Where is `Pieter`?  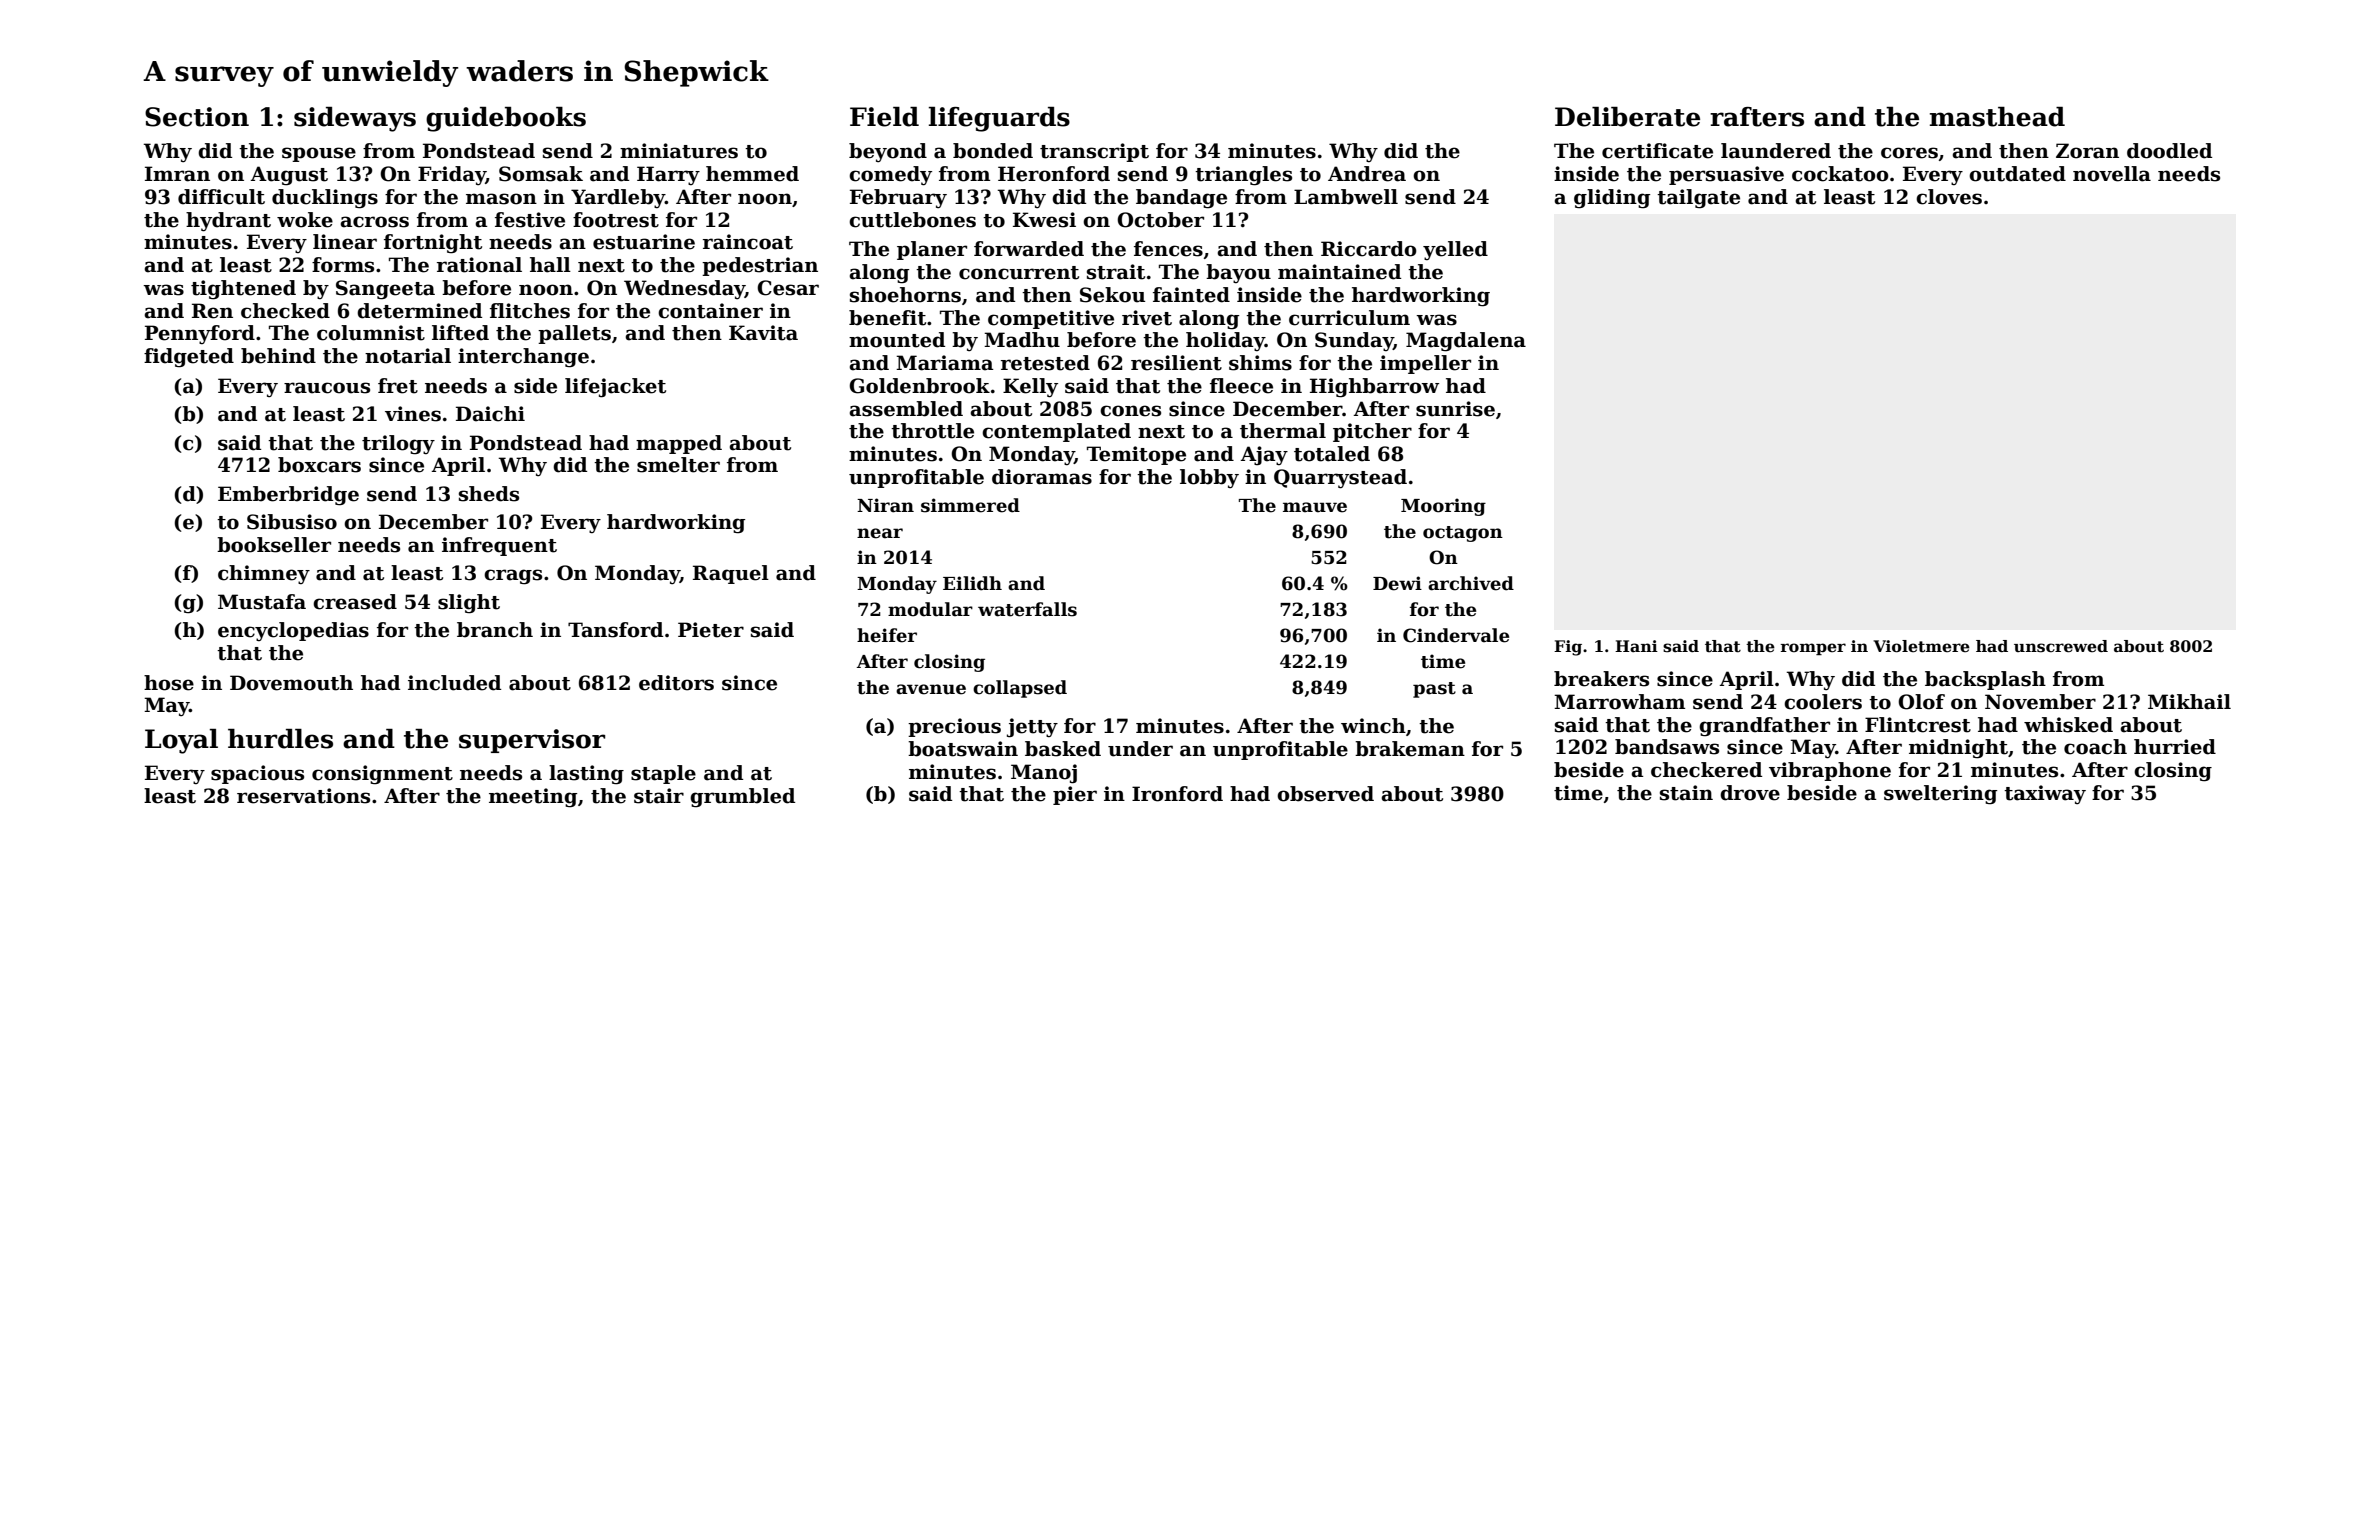 Pieter is located at coordinates (711, 630).
